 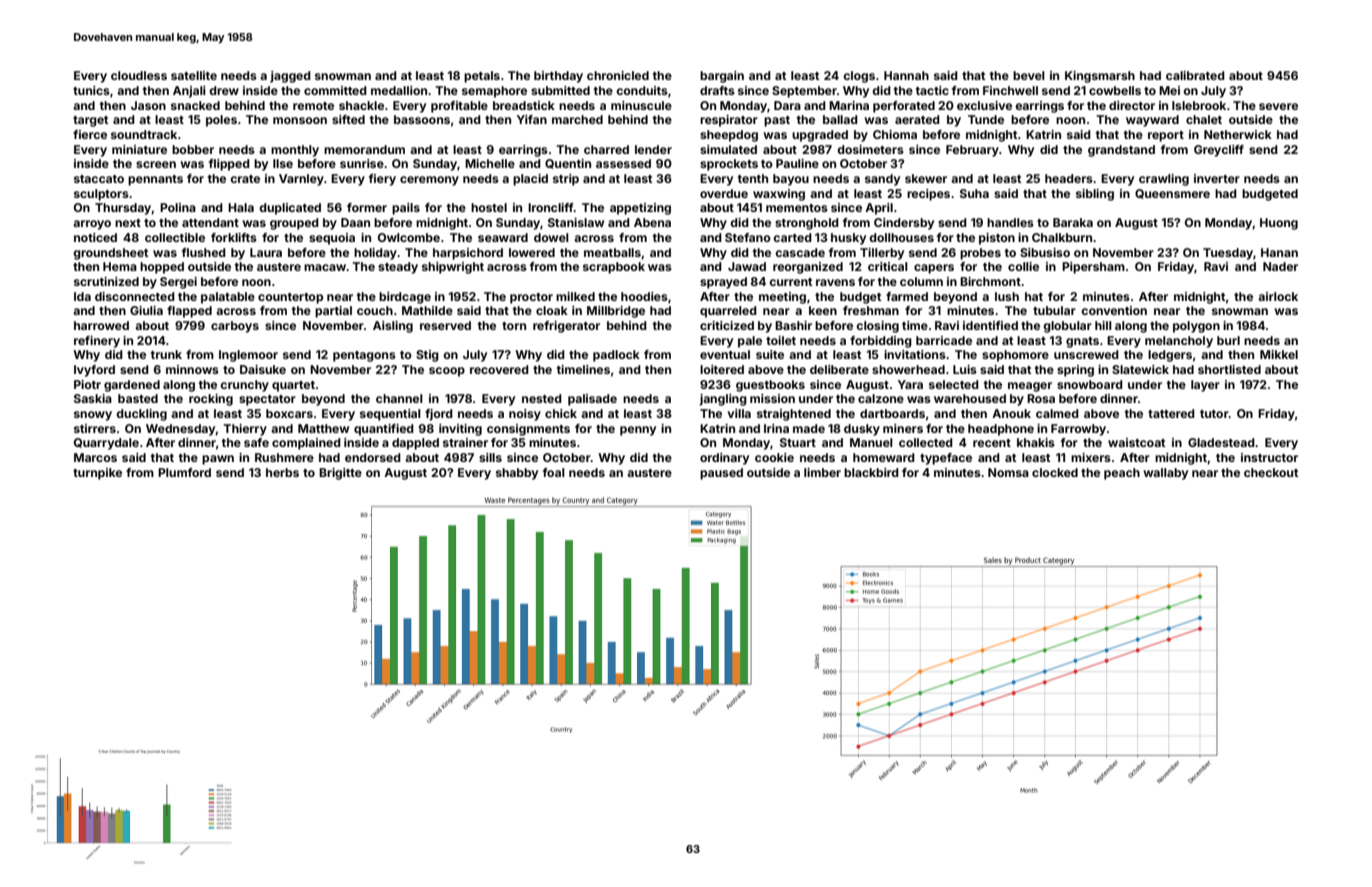 What do you see at coordinates (728, 312) in the screenshot?
I see `quarreled` at bounding box center [728, 312].
